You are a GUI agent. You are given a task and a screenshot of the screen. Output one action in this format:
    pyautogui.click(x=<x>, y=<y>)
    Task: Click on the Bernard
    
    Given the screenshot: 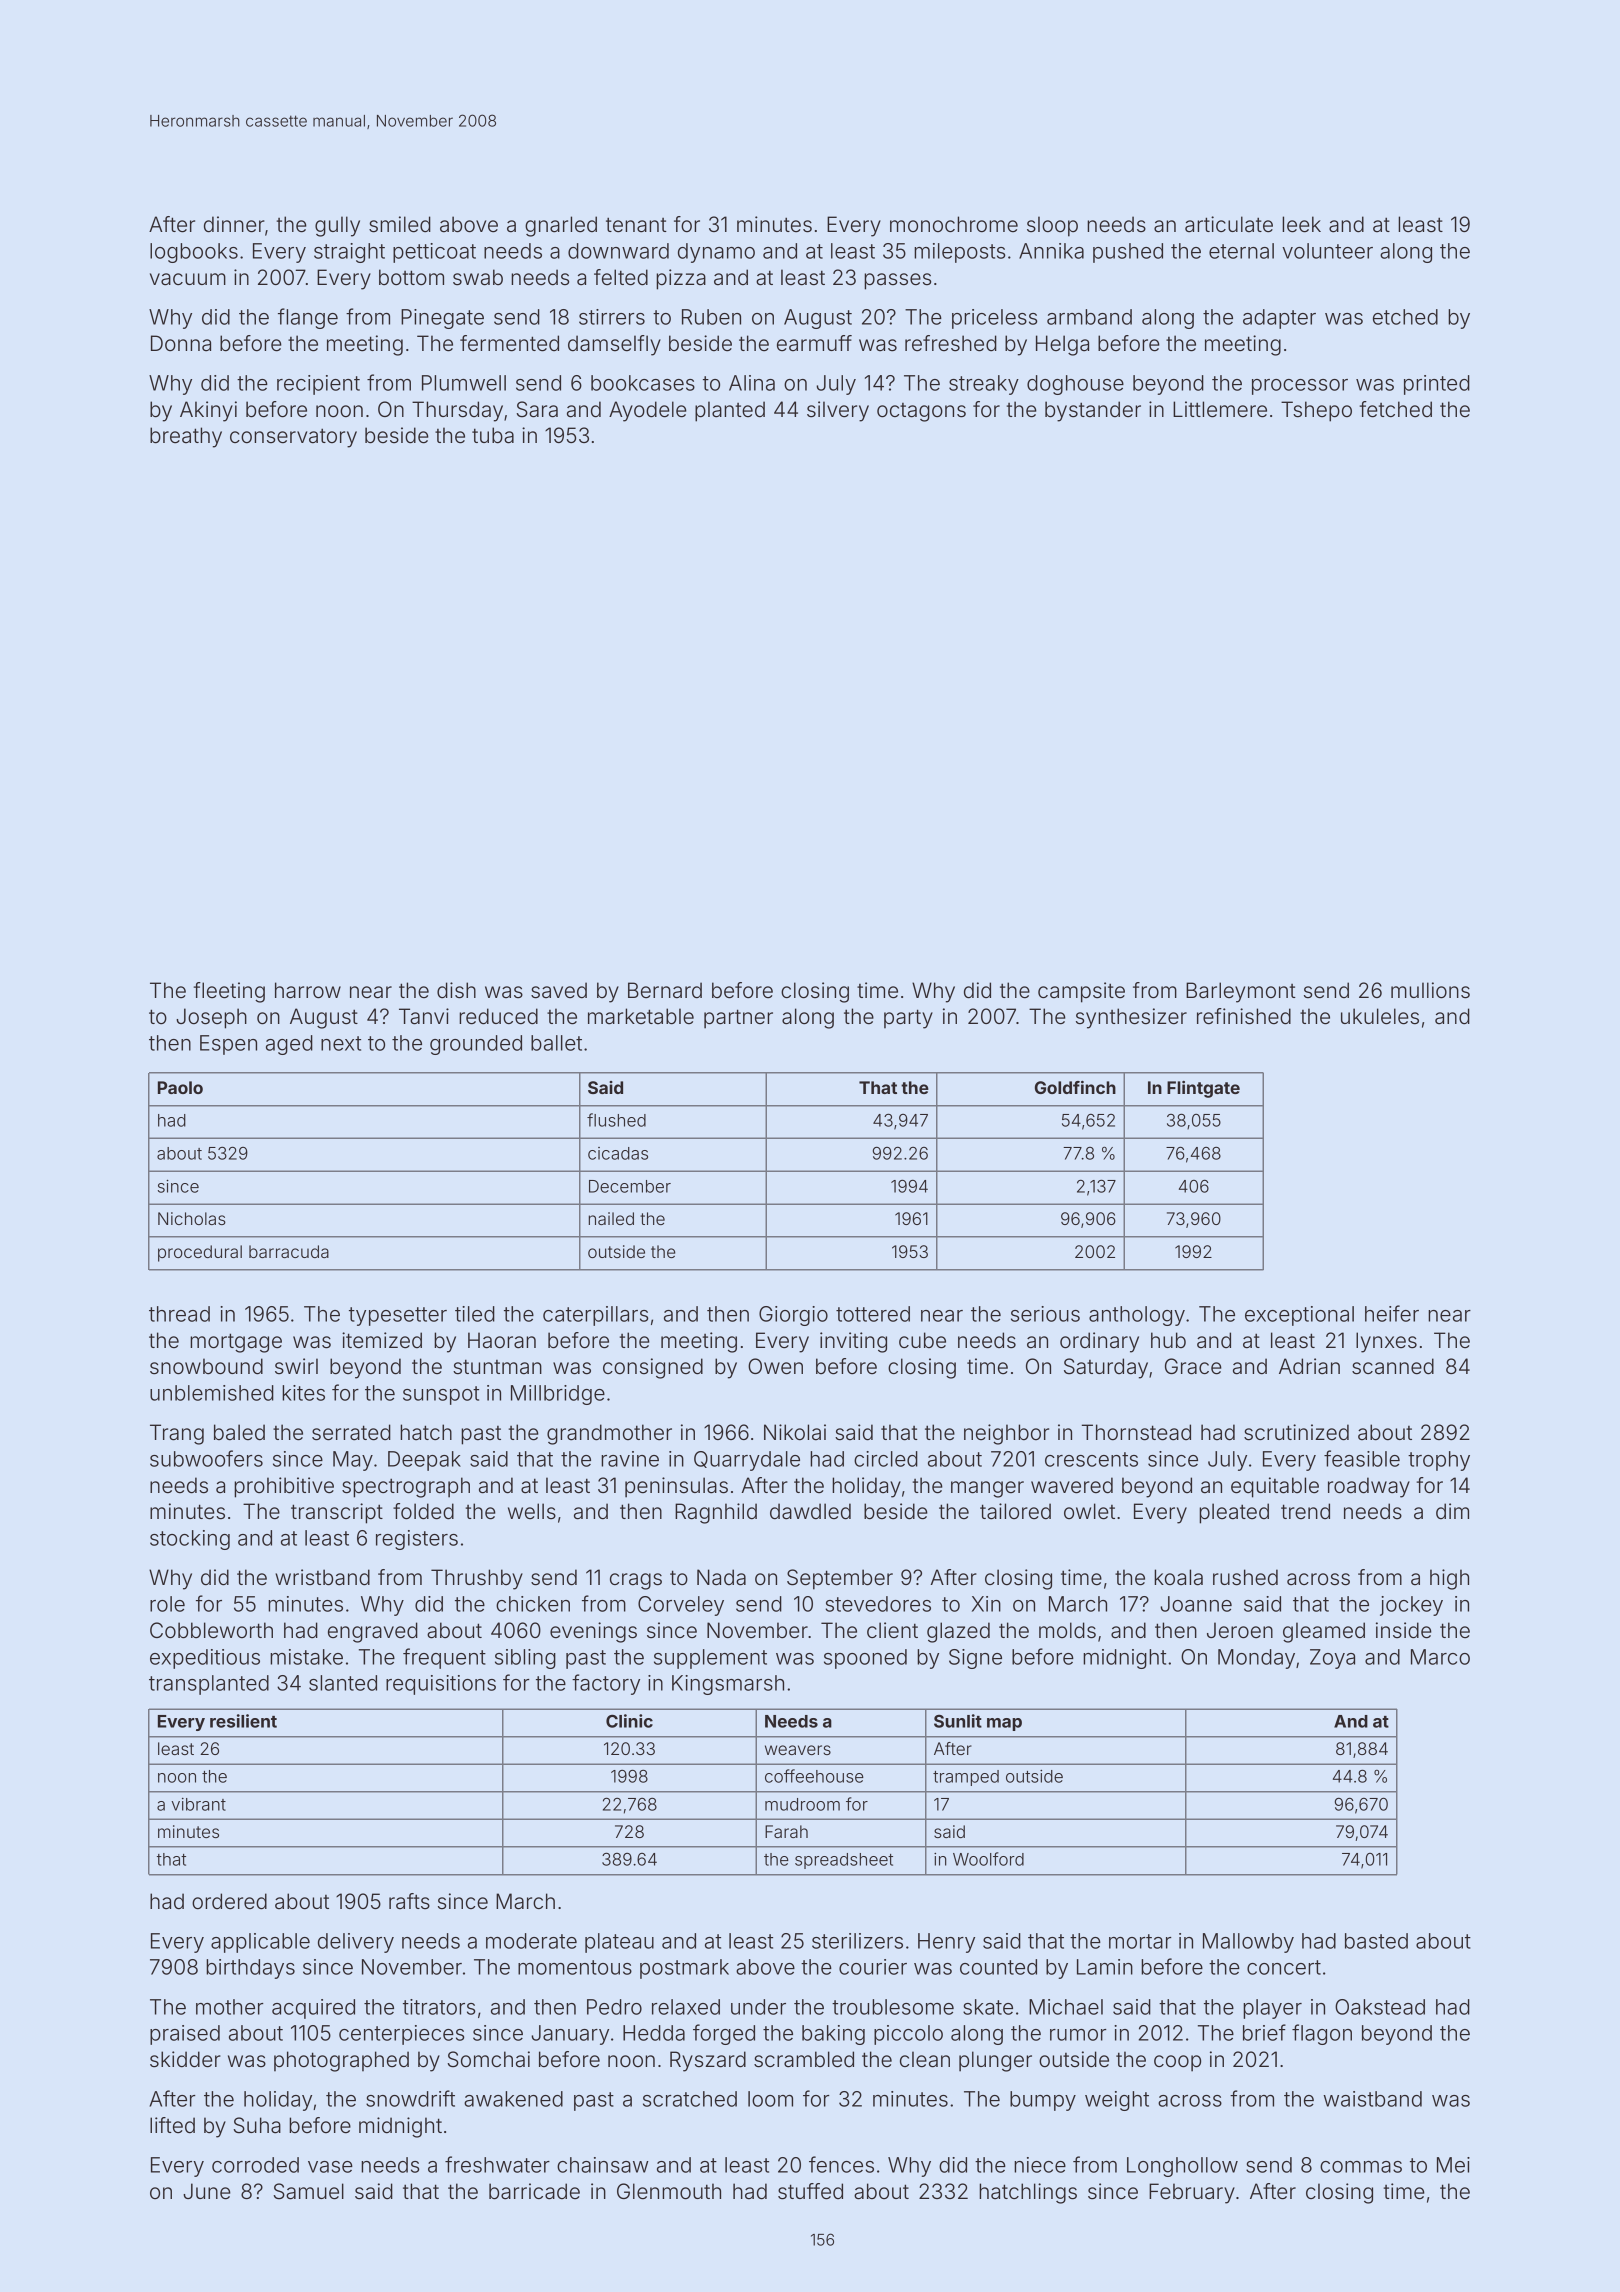 What is the action you would take?
    pyautogui.click(x=665, y=990)
